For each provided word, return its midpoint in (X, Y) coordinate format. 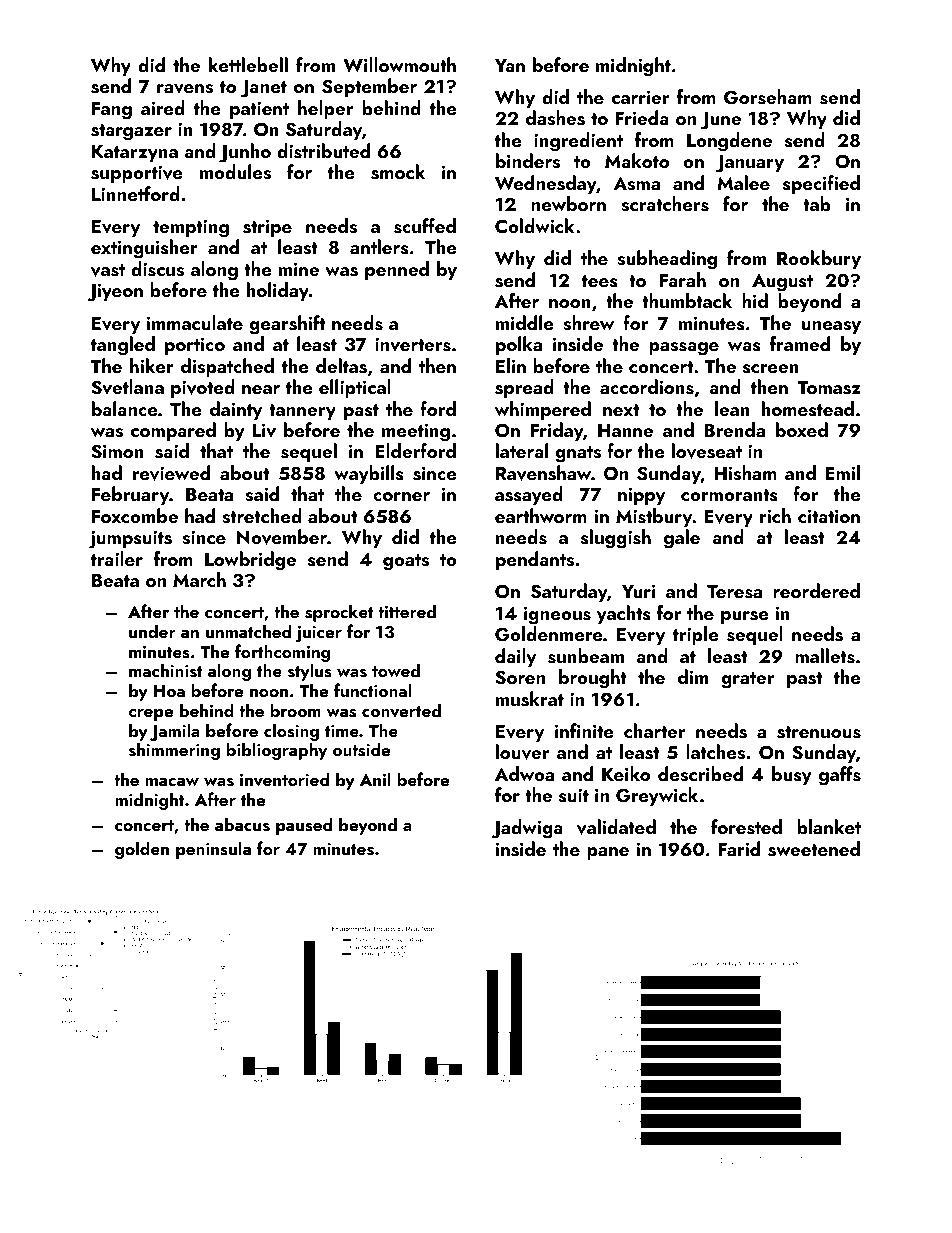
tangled (123, 346)
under (152, 631)
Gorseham (768, 97)
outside (361, 749)
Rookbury (819, 259)
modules (235, 172)
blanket (829, 826)
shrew (588, 323)
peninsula (213, 850)
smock (398, 172)
